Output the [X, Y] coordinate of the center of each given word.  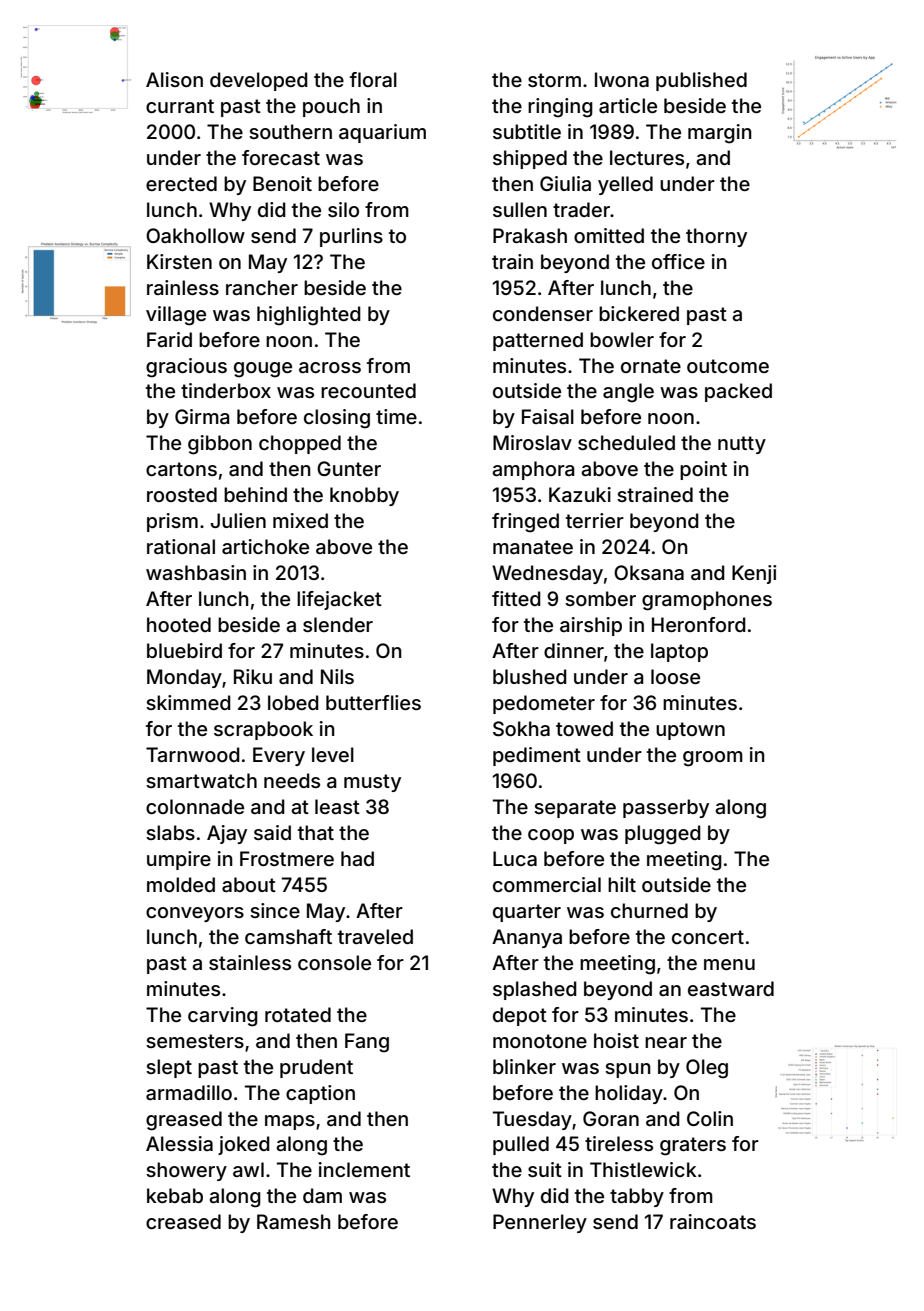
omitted [609, 235]
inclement [364, 1169]
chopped [300, 444]
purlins [351, 237]
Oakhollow [195, 235]
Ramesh [294, 1221]
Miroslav [532, 442]
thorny [716, 237]
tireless [619, 1143]
